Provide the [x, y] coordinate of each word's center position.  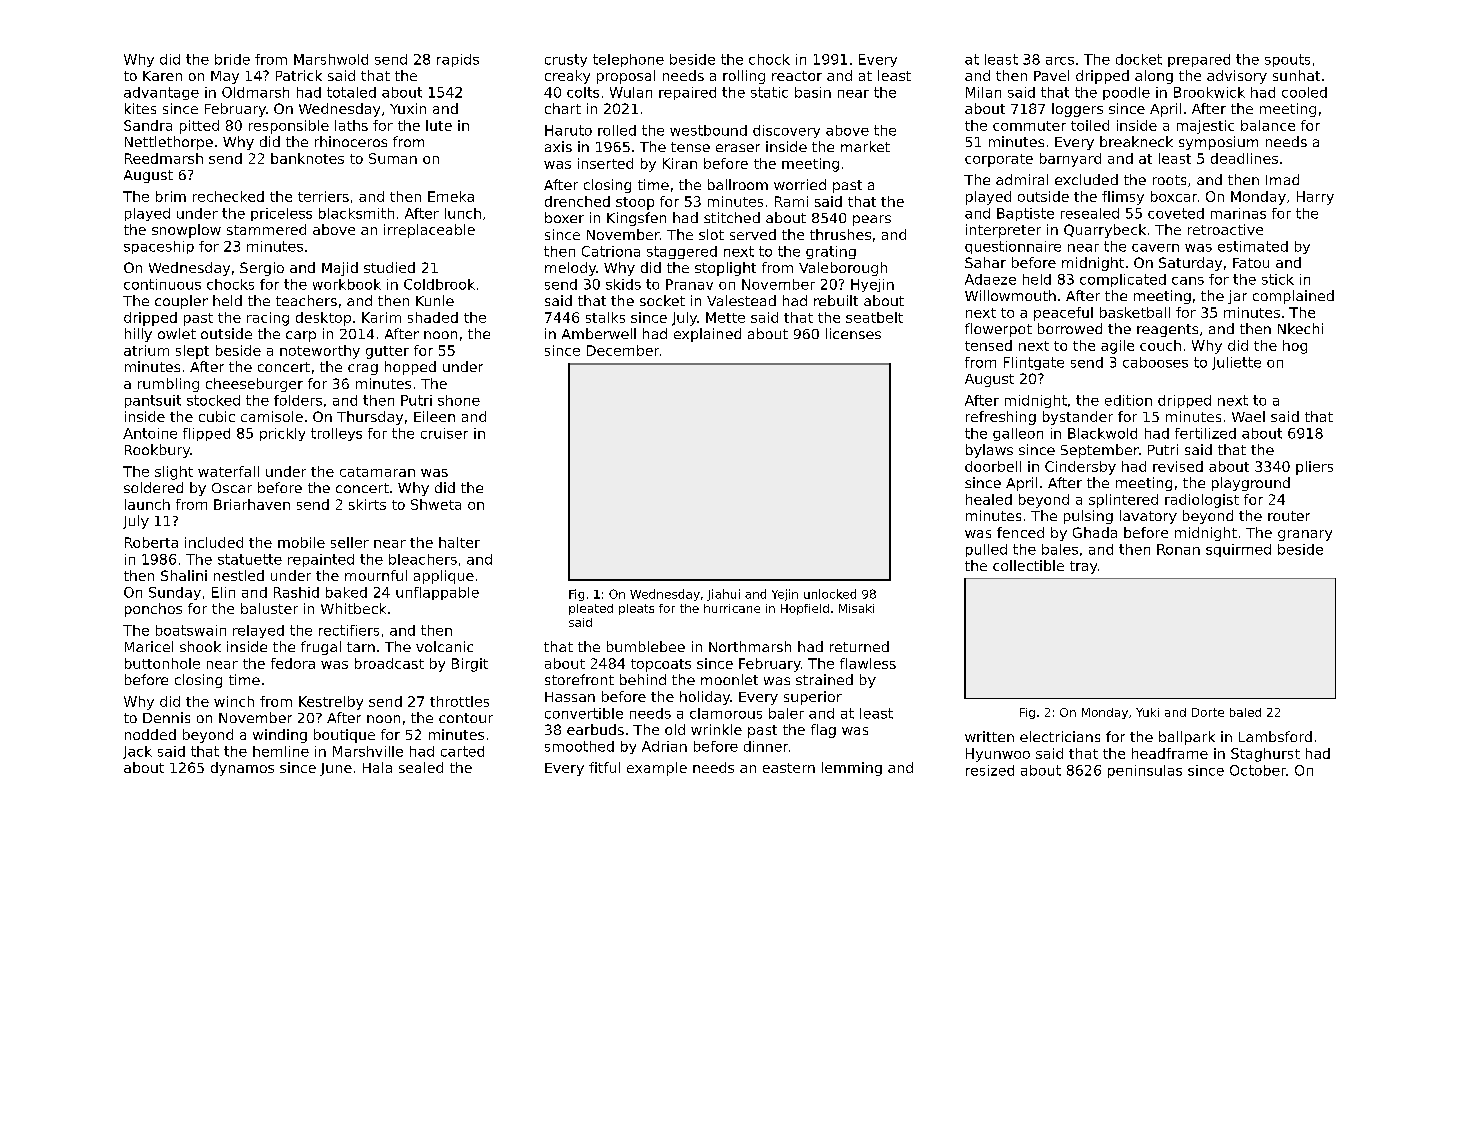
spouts [1287, 60]
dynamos [242, 769]
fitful [604, 767]
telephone [628, 60]
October [1258, 770]
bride [232, 59]
